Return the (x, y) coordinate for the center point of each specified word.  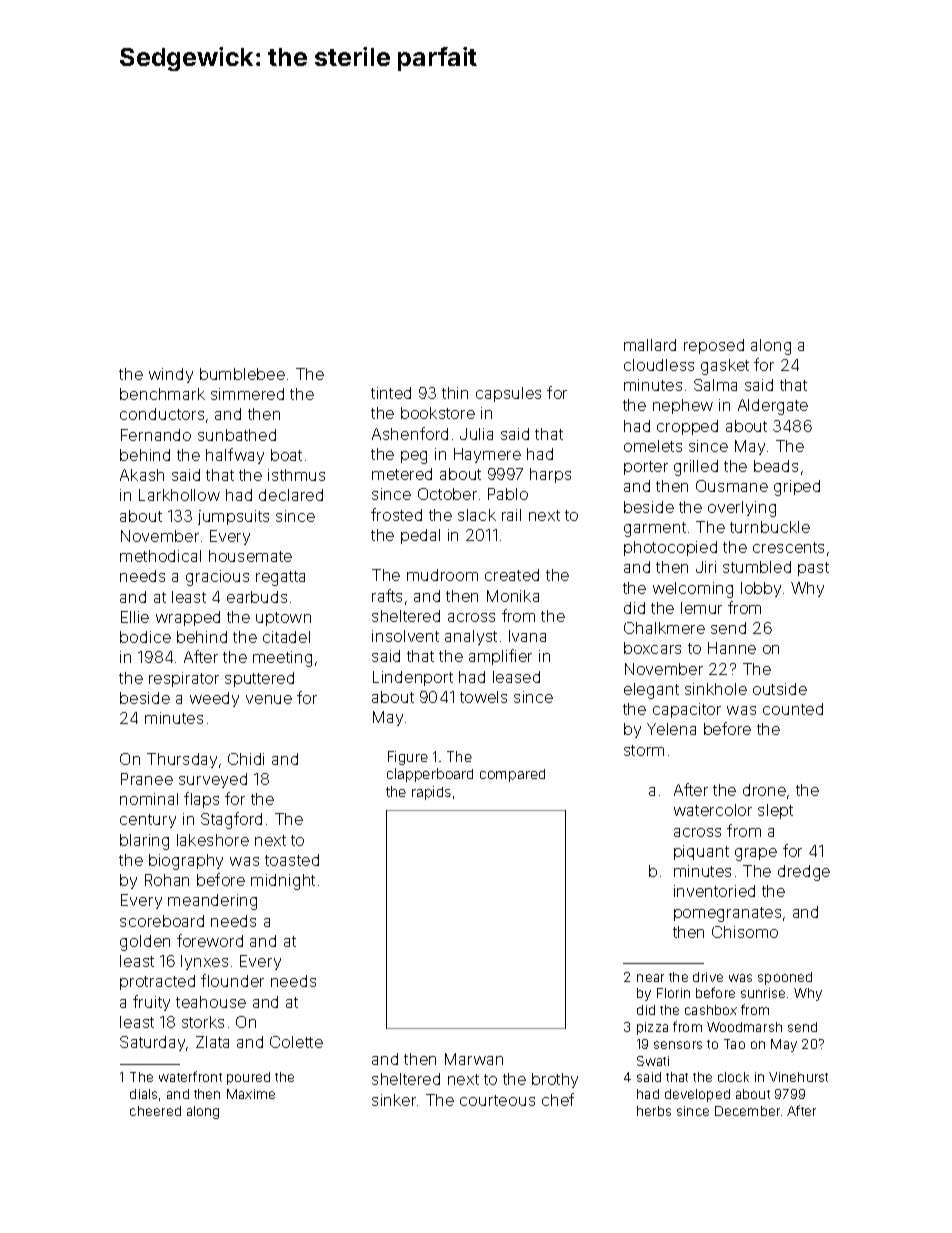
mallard (650, 345)
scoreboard (162, 921)
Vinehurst (798, 1077)
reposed (714, 346)
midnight (283, 882)
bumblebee (242, 374)
